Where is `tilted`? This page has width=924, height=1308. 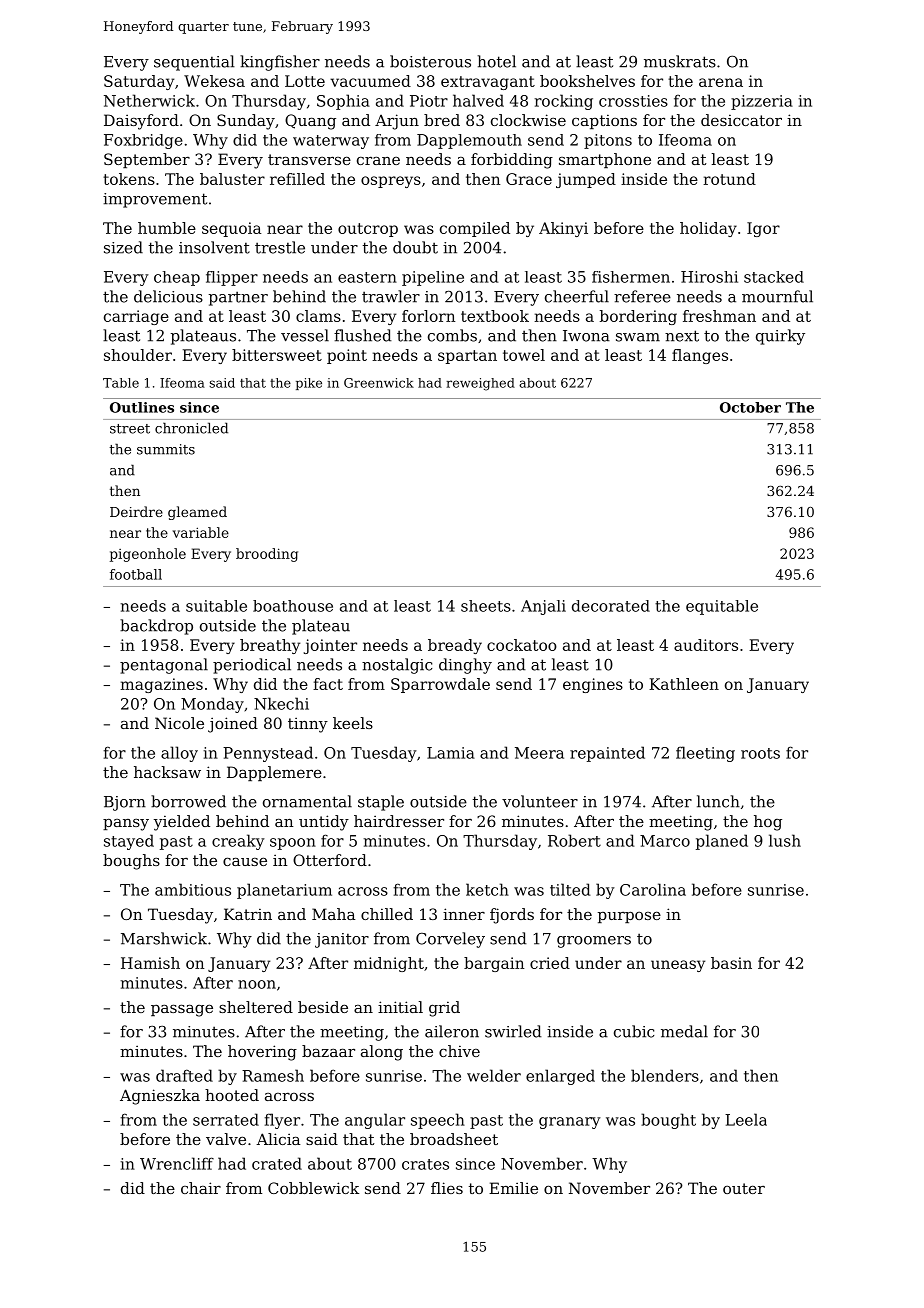 tilted is located at coordinates (570, 889).
